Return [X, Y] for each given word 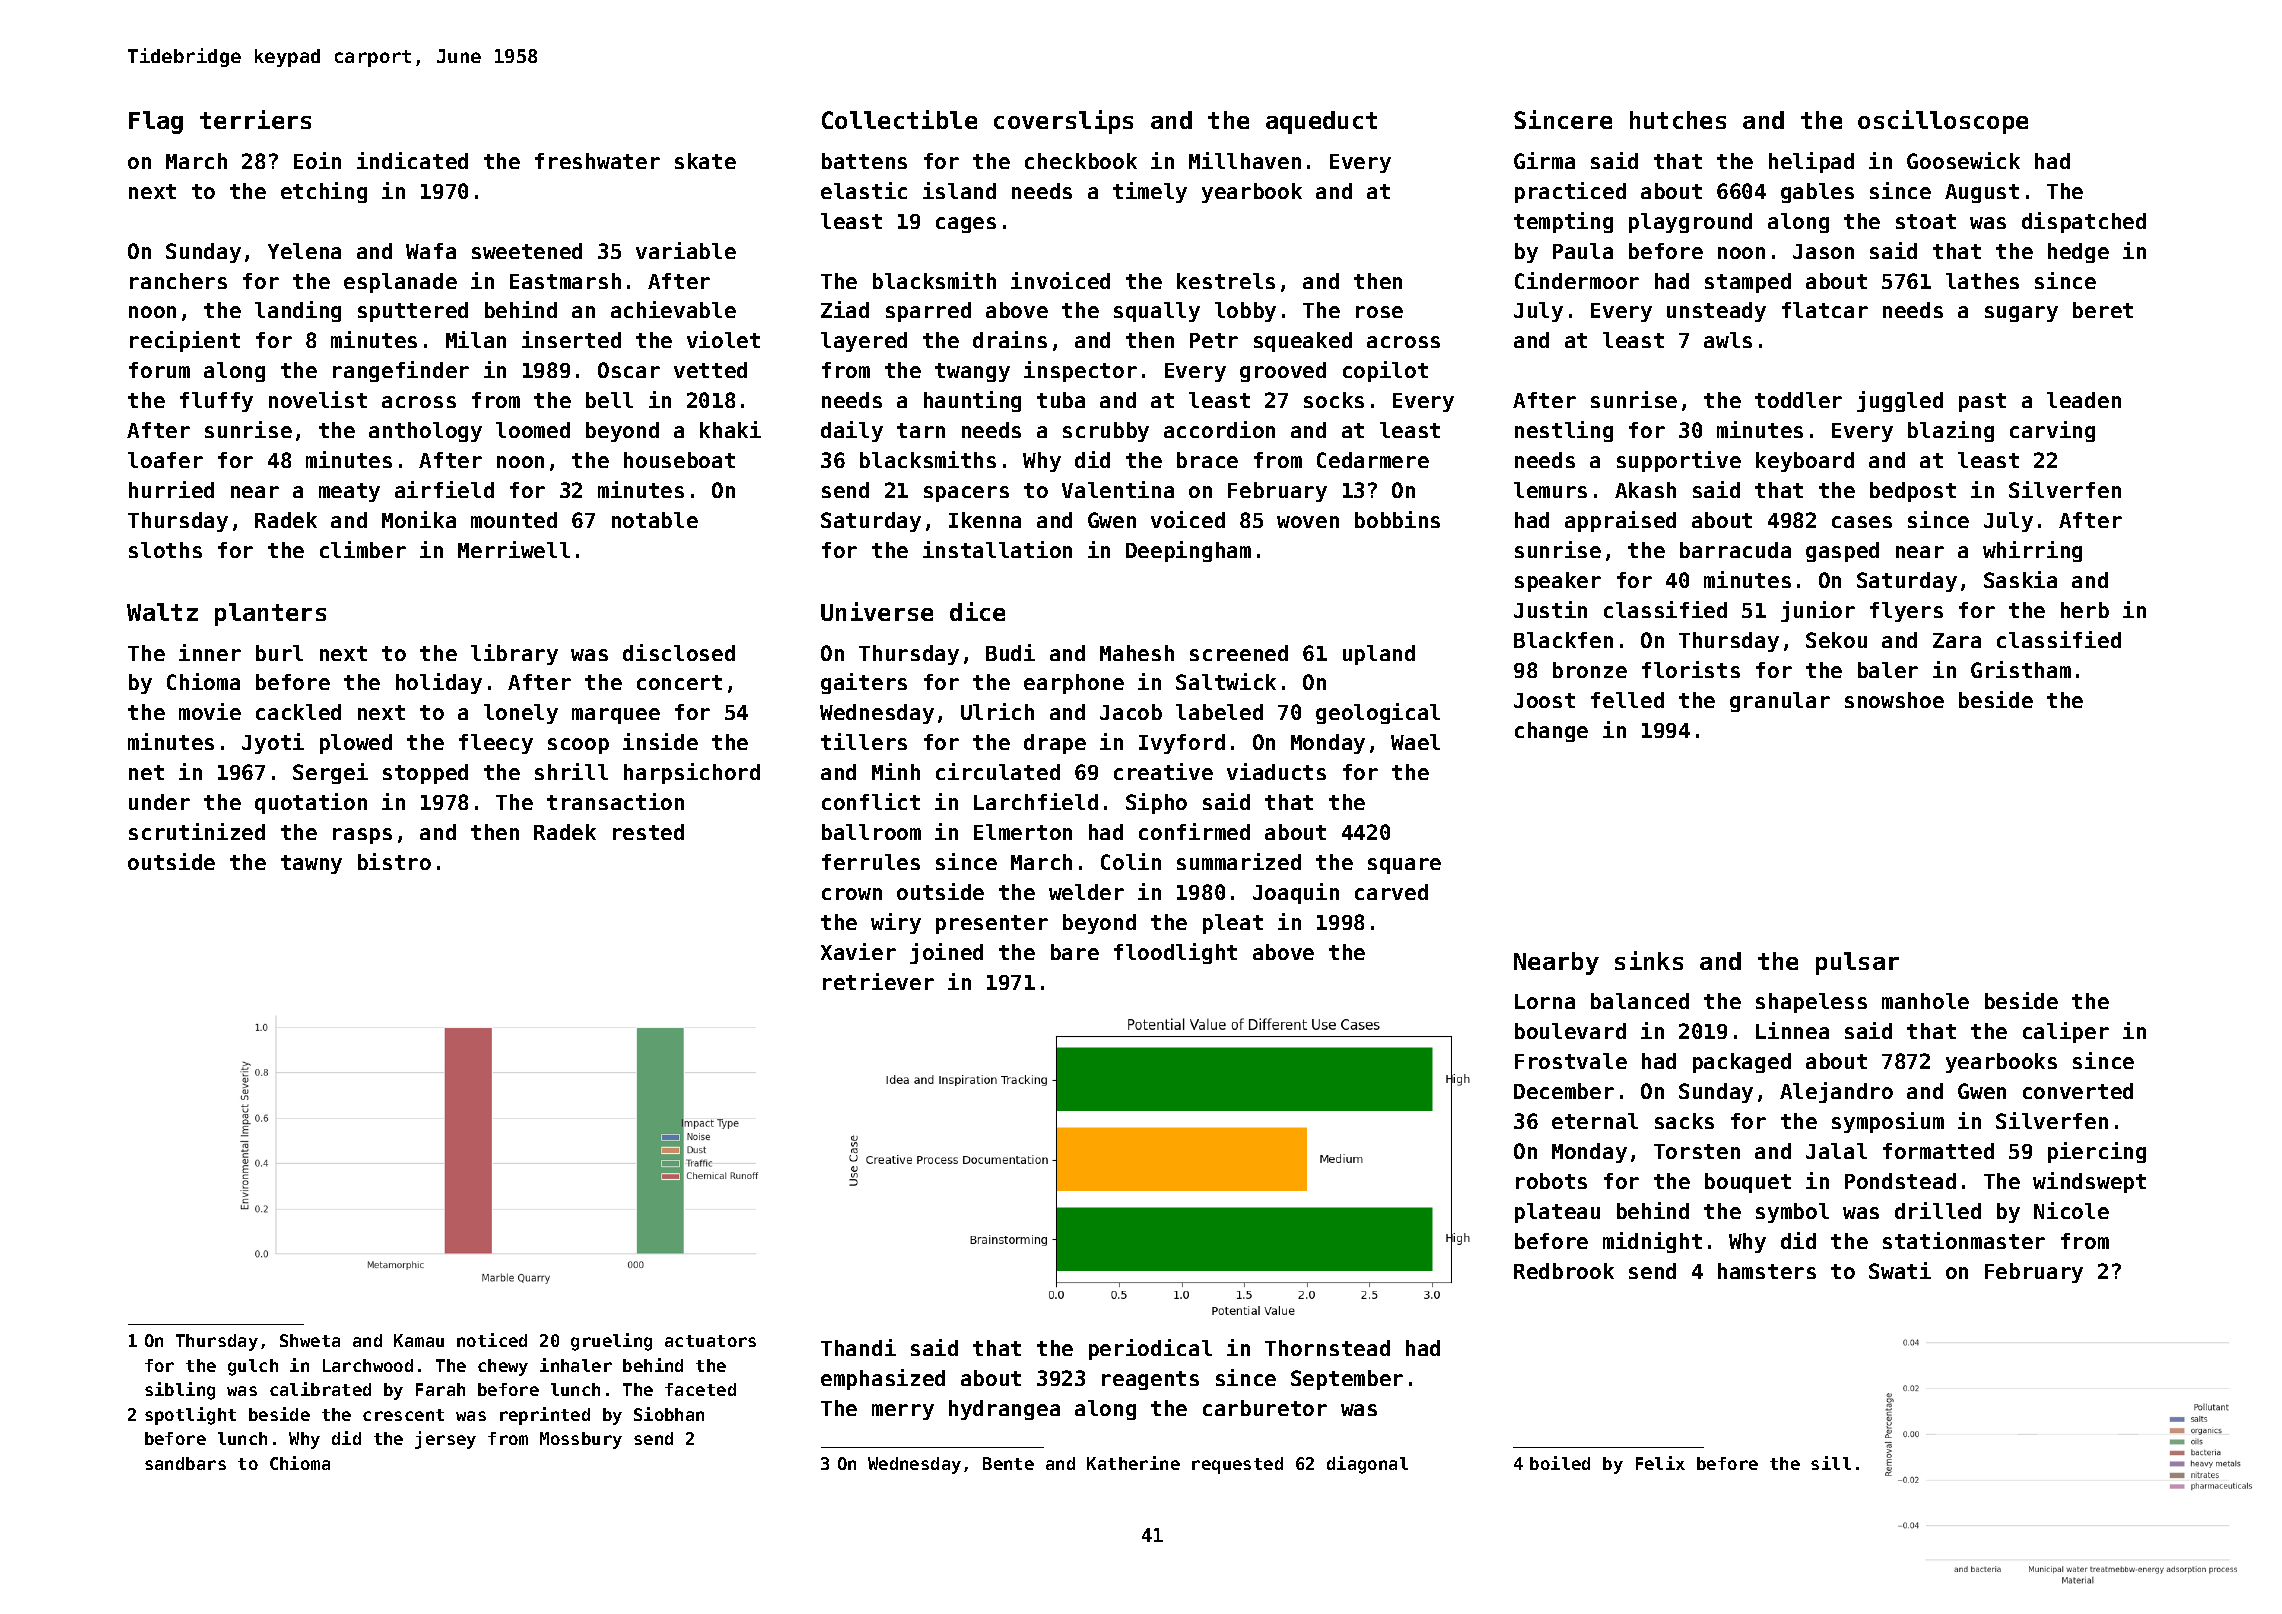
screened [1239, 653]
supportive [1679, 461]
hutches [1678, 120]
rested [648, 832]
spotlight [190, 1416]
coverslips [1063, 122]
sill [1831, 1463]
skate [705, 161]
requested [1237, 1465]
